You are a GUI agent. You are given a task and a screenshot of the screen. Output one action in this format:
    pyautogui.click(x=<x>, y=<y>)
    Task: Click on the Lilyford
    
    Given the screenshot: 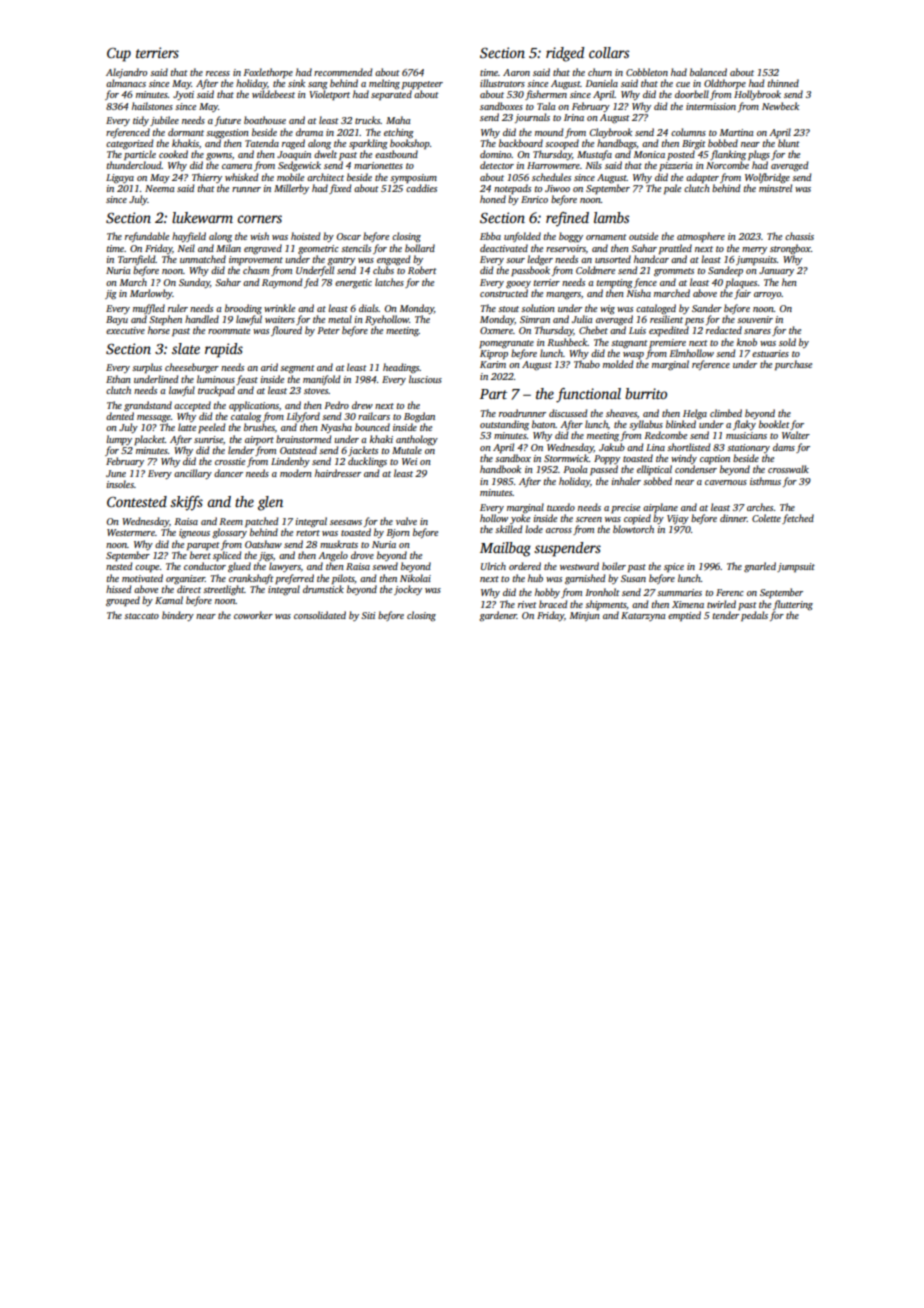 What is the action you would take?
    pyautogui.click(x=303, y=417)
